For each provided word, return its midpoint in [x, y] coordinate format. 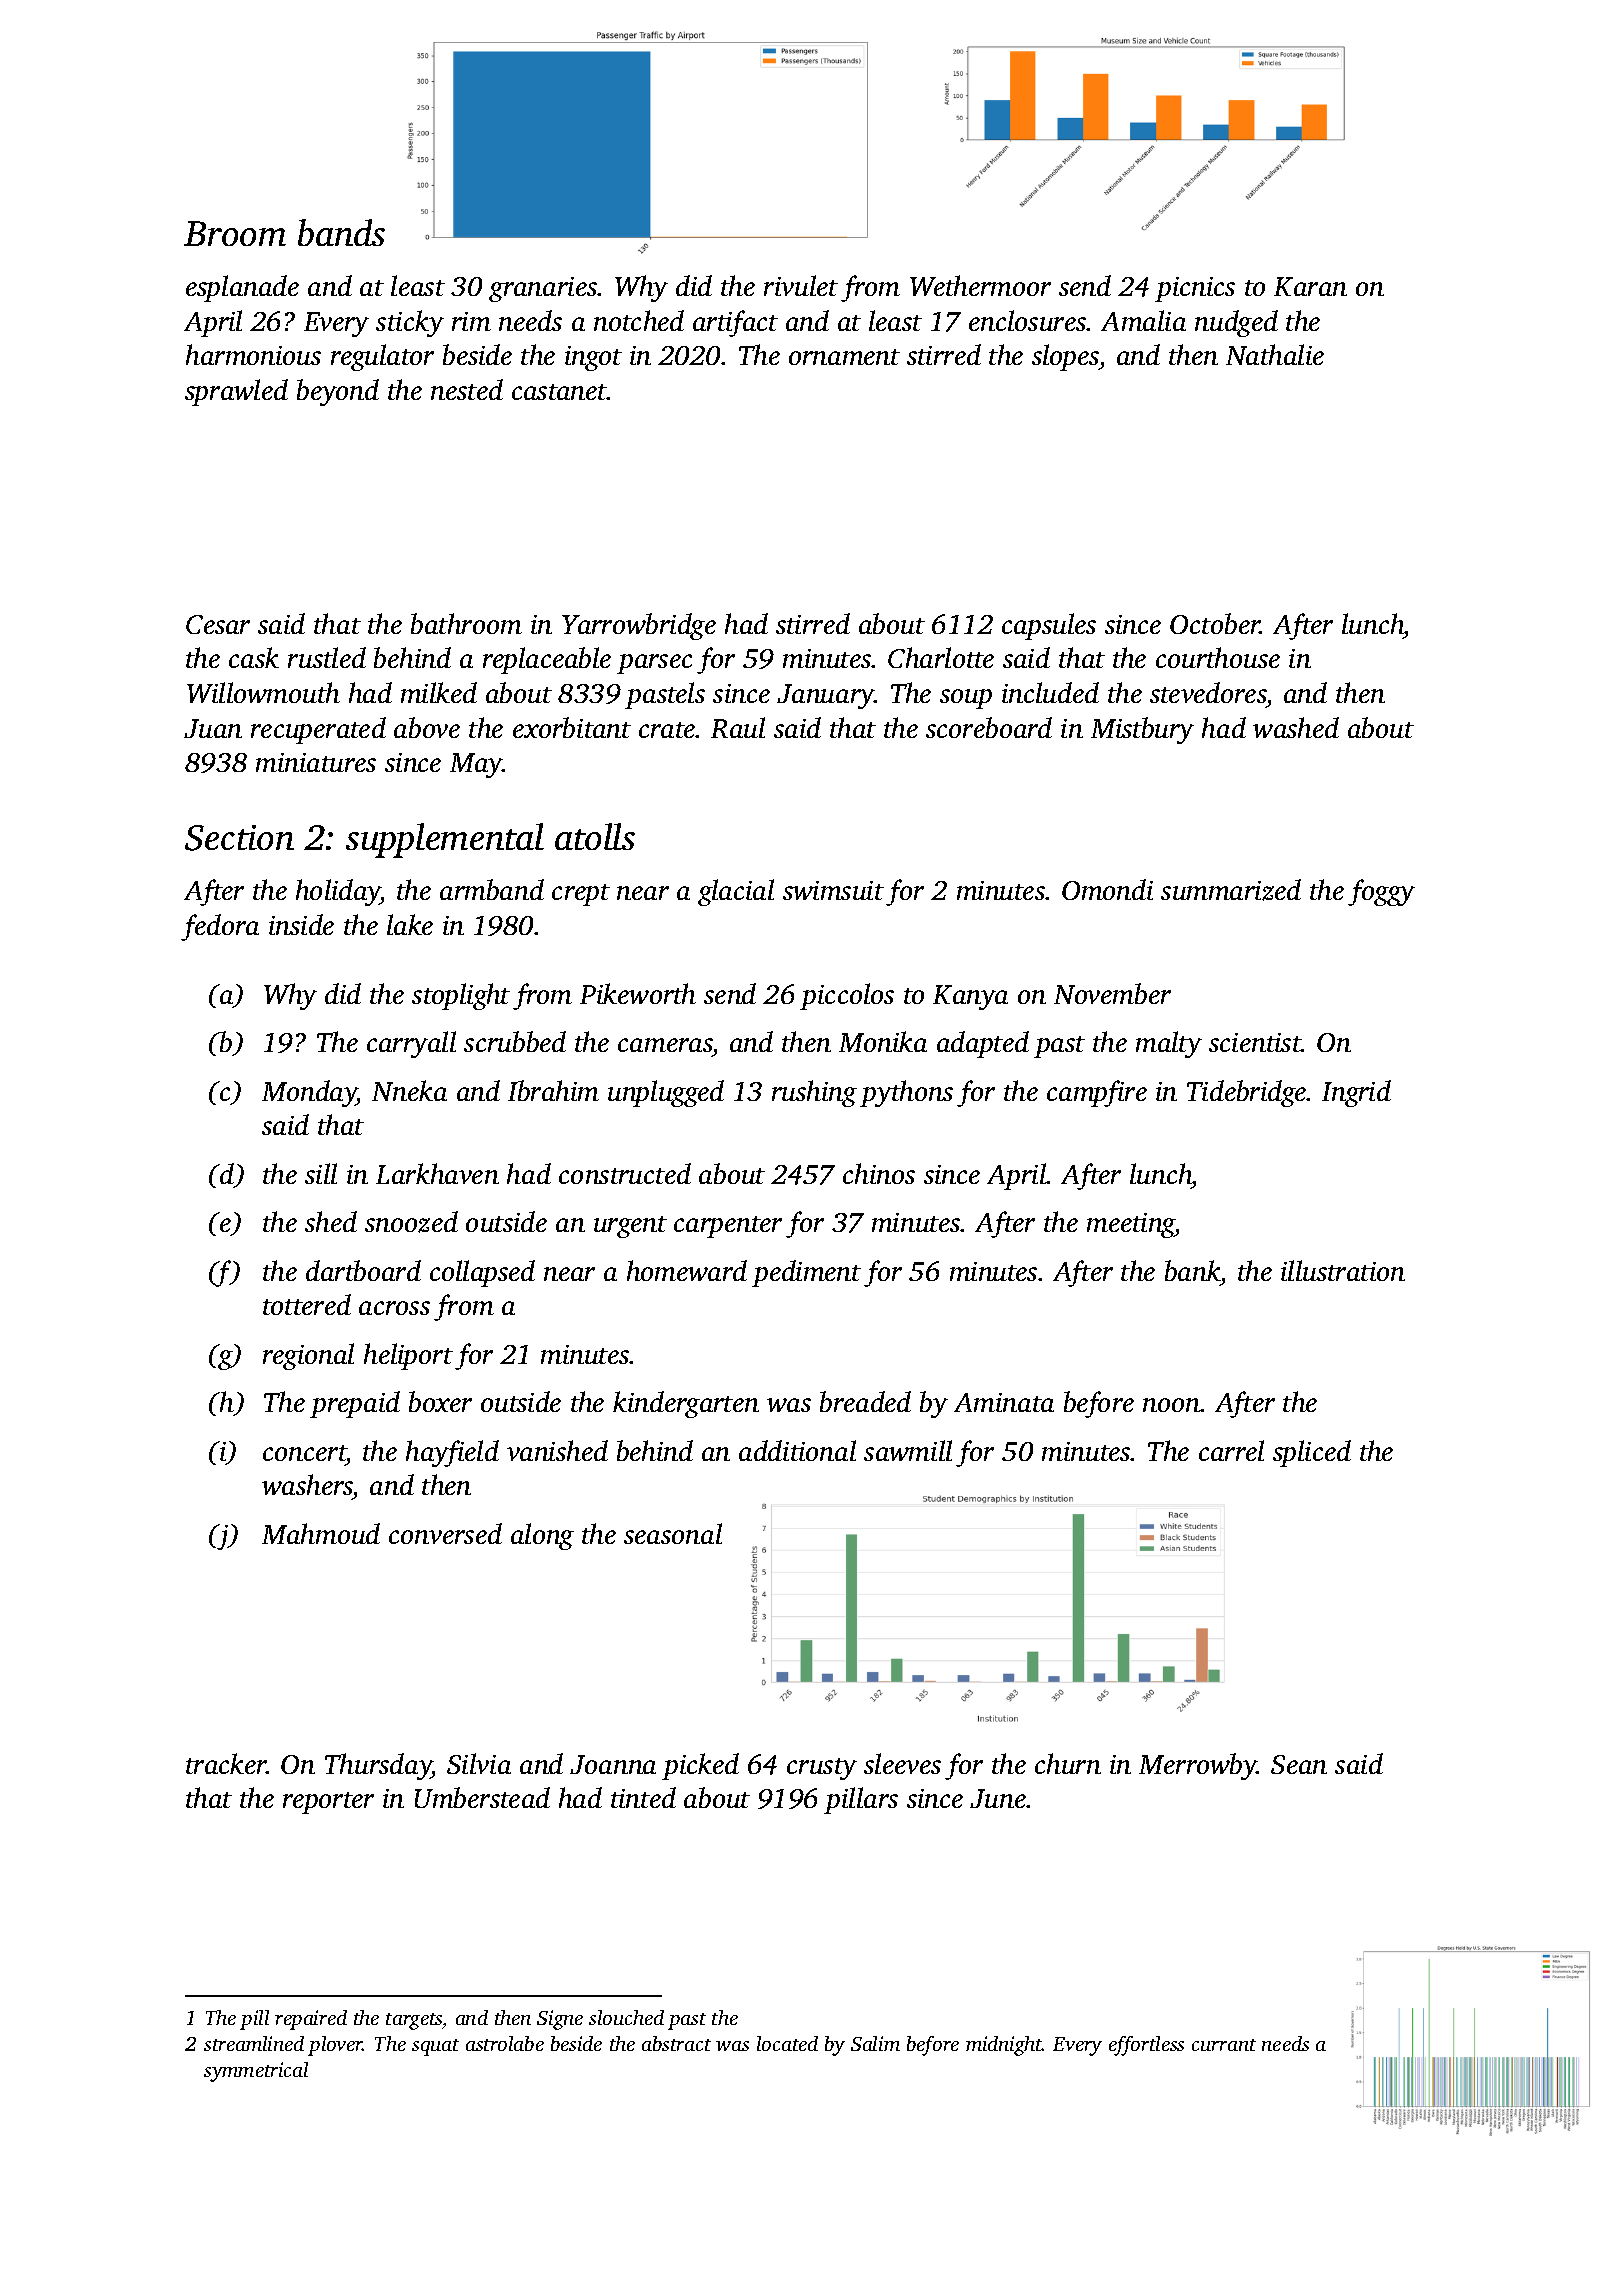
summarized [1231, 890]
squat [435, 2047]
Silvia [479, 1763]
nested [467, 389]
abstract [676, 2043]
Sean [1299, 1764]
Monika [883, 1041]
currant [1224, 2045]
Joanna [613, 1764]
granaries [543, 289]
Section [239, 838]
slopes [1065, 357]
